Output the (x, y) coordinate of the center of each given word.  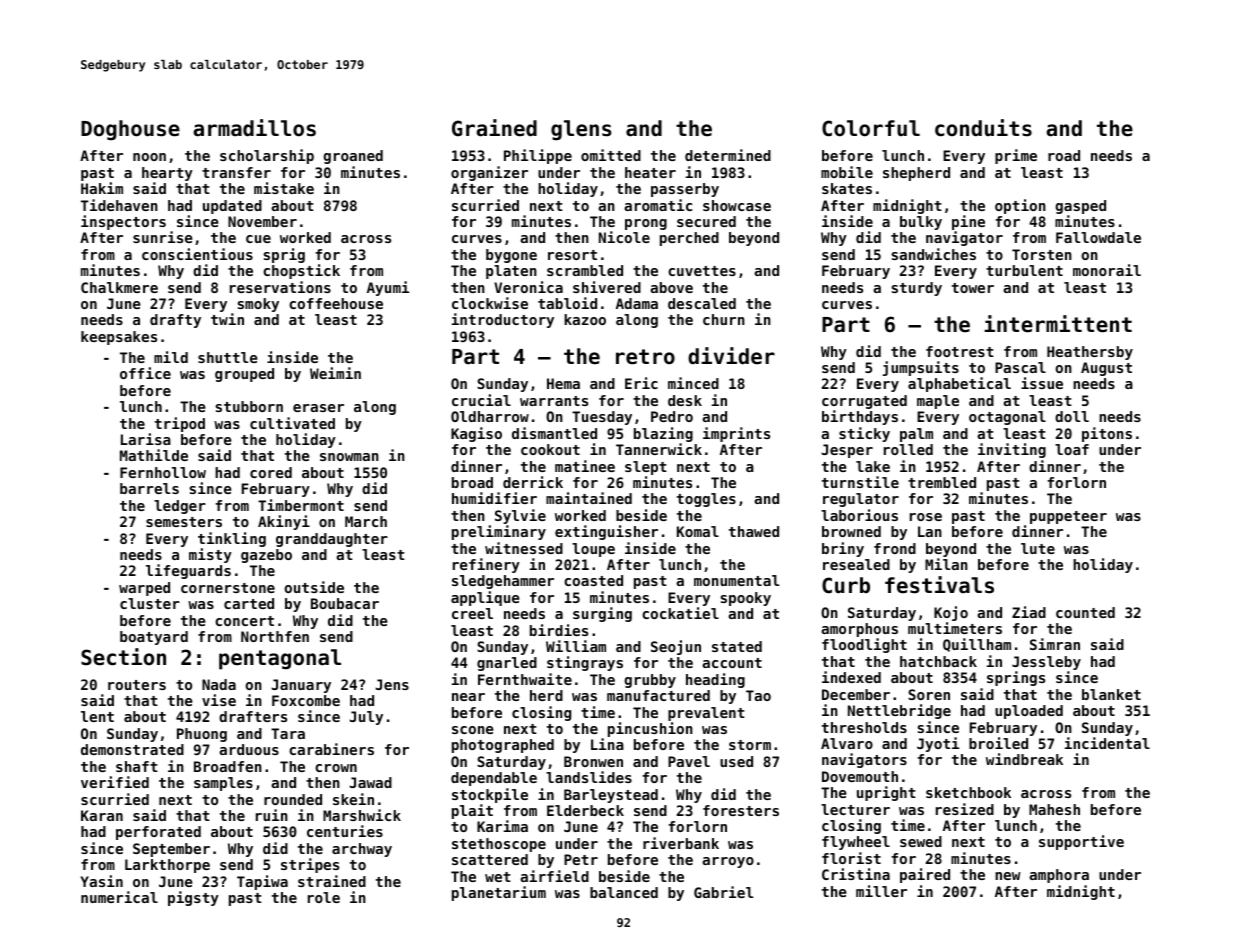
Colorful (871, 128)
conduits (983, 128)
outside (314, 587)
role (324, 897)
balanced (624, 892)
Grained (494, 128)
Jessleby (1046, 663)
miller (881, 891)
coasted (593, 580)
